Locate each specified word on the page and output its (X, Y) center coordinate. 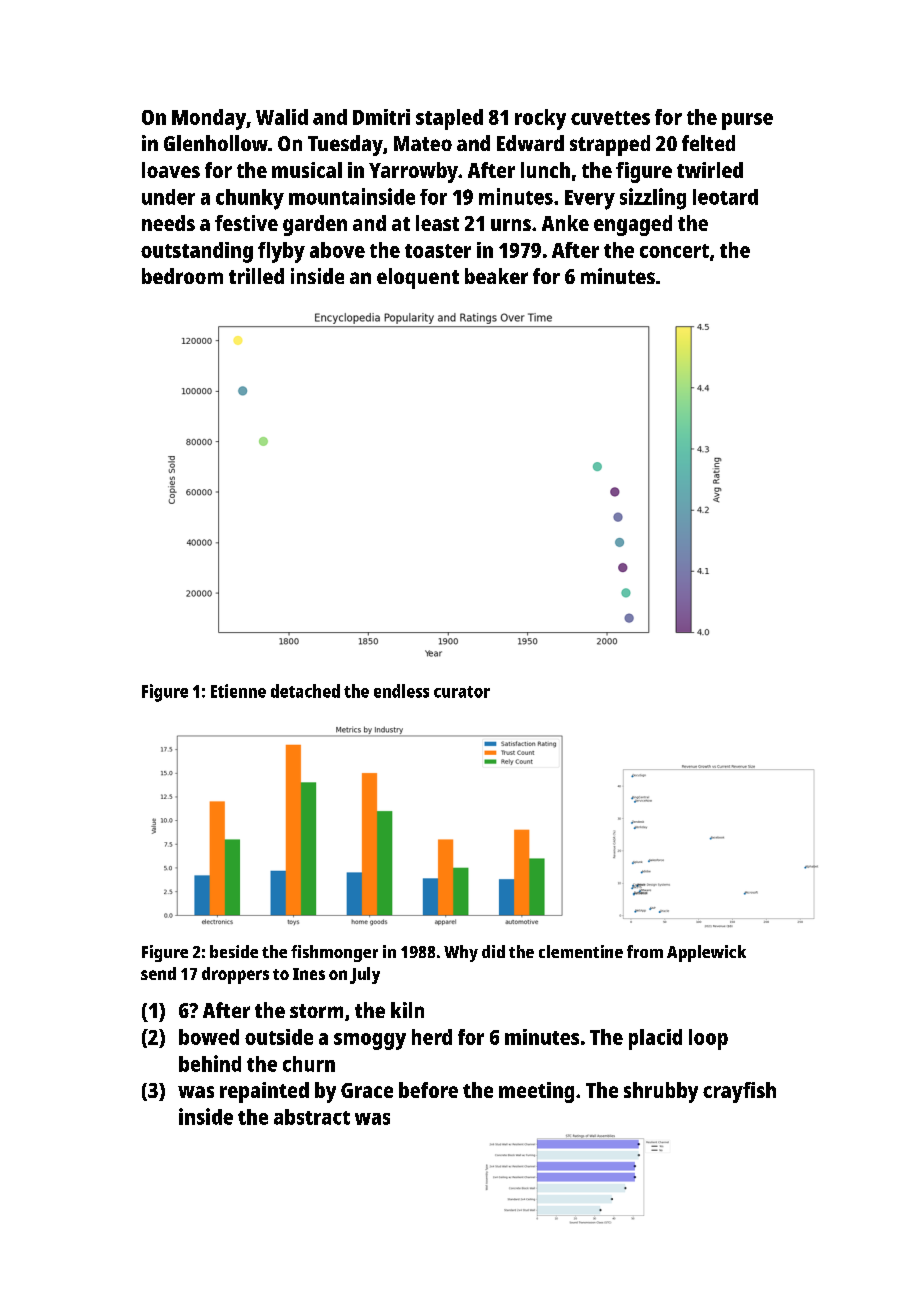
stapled (449, 119)
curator (462, 692)
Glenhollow (216, 143)
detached (305, 691)
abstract (312, 1117)
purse (747, 121)
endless (401, 691)
